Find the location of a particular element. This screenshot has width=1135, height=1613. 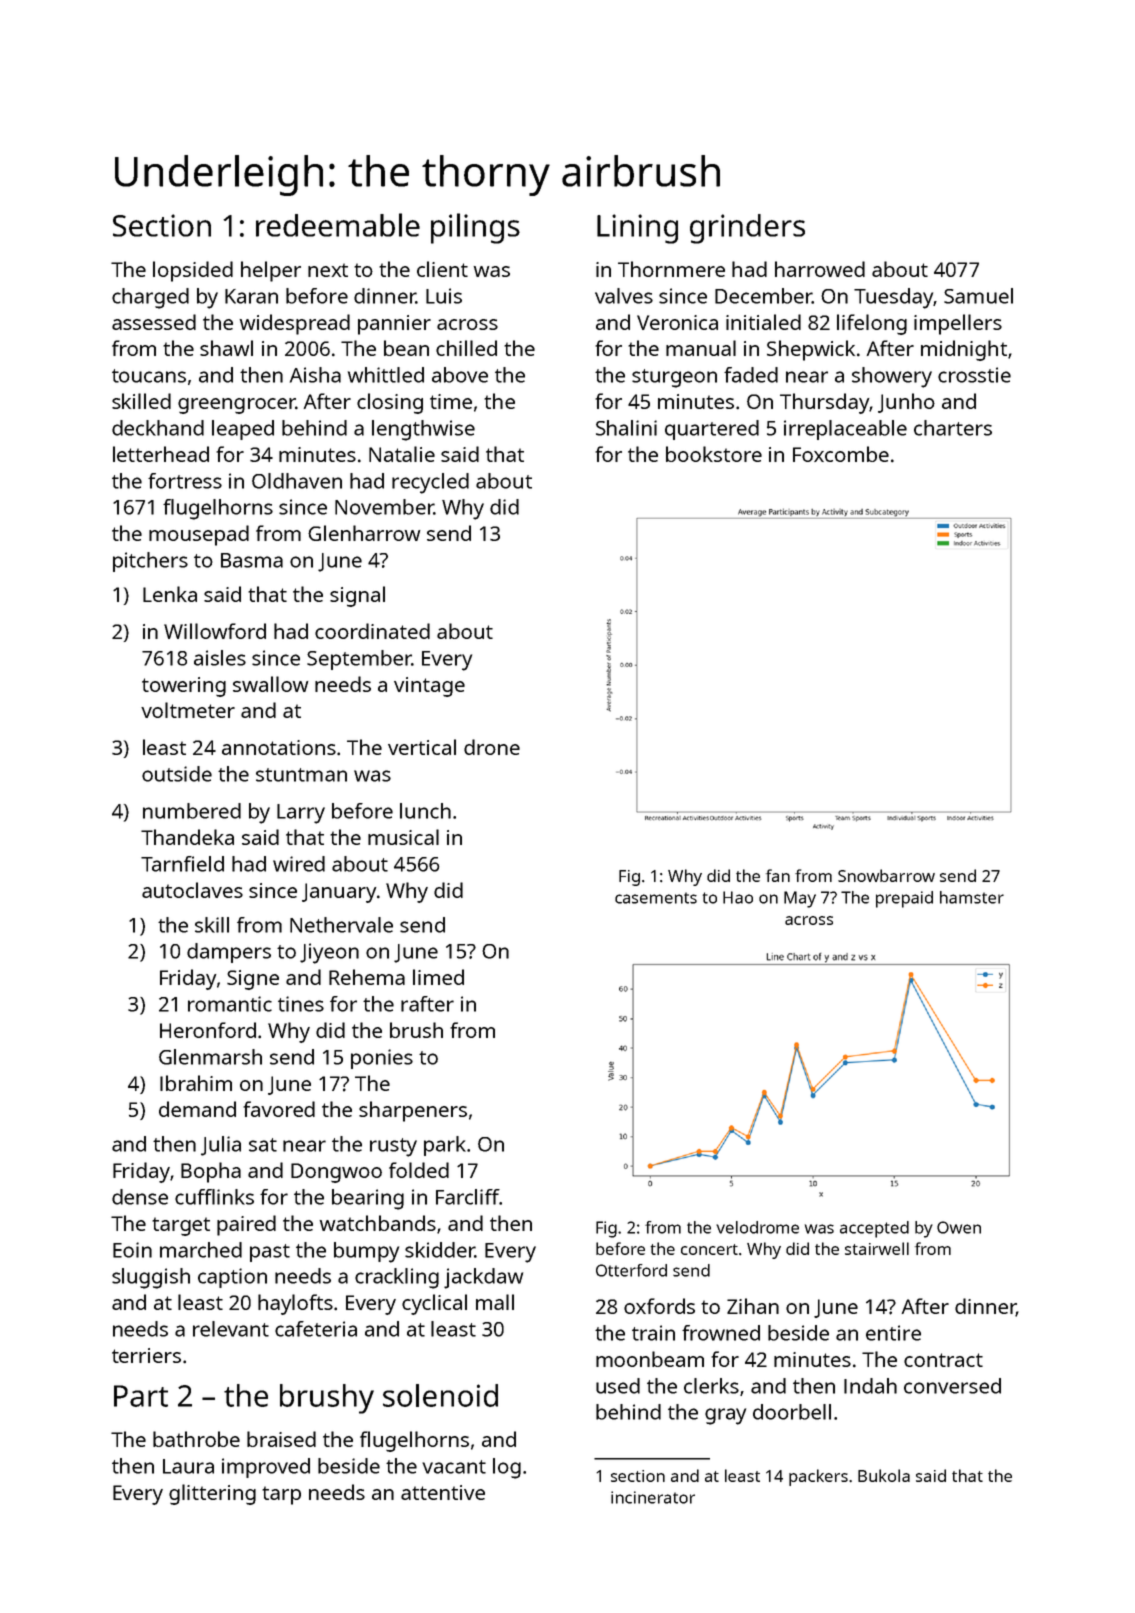

Samuel is located at coordinates (978, 296).
